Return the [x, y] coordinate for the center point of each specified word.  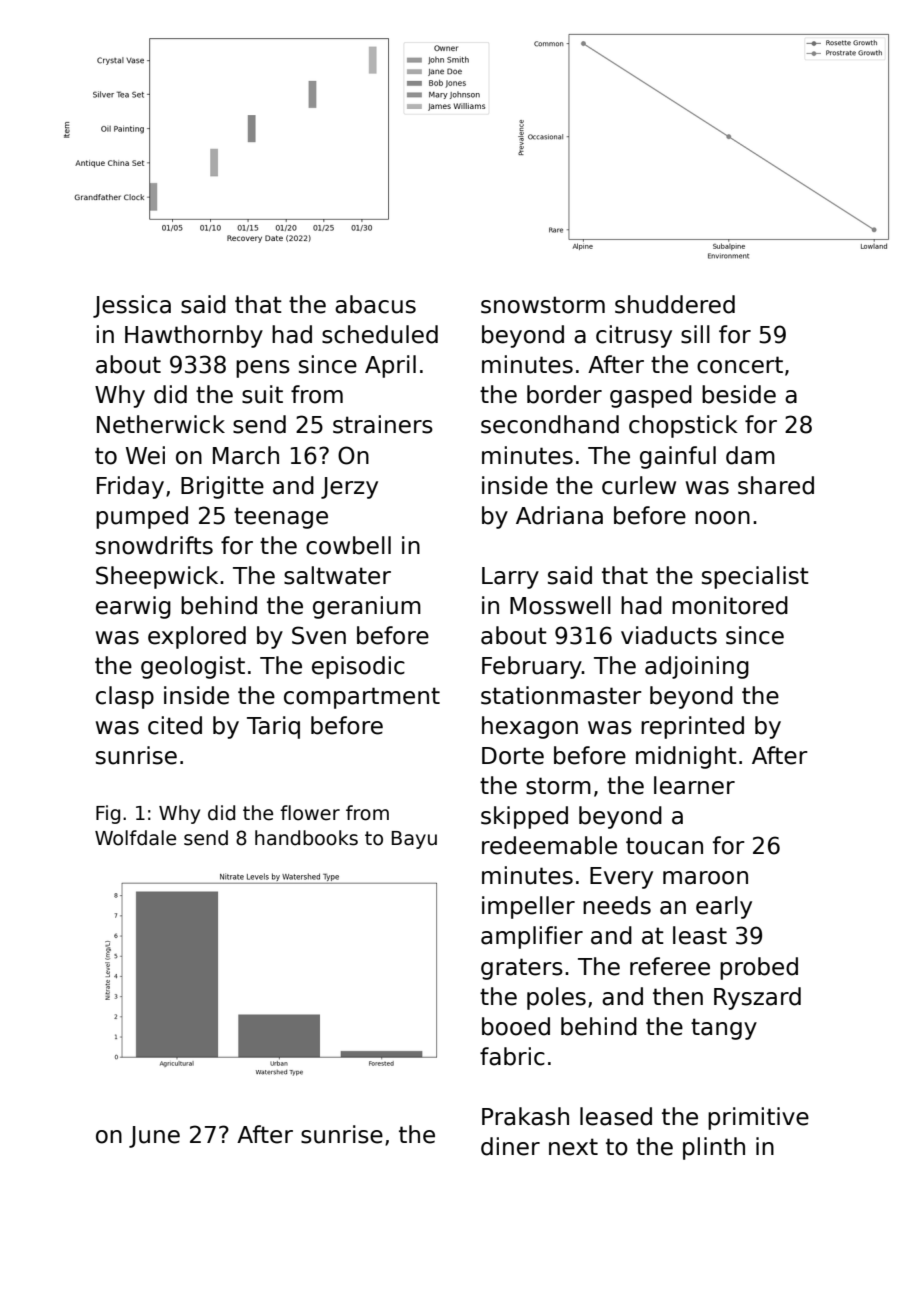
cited [175, 725]
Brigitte [222, 487]
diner [510, 1146]
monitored [730, 605]
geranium [367, 607]
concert [740, 365]
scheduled [380, 334]
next [573, 1147]
